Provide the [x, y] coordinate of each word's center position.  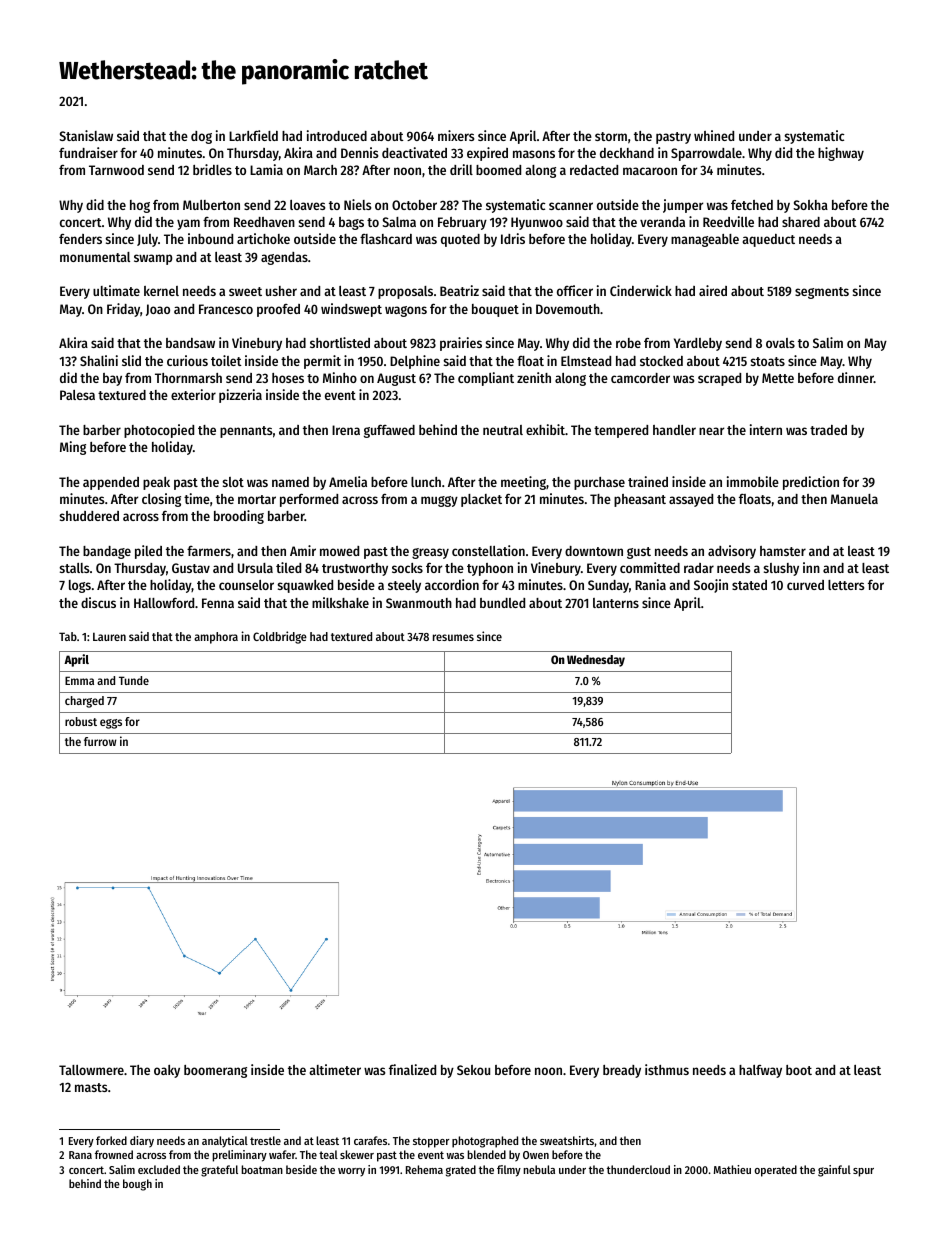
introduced [337, 135]
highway [841, 154]
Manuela [854, 499]
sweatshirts [567, 1140]
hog [140, 206]
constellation [488, 550]
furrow [100, 741]
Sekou [473, 1070]
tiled [288, 567]
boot [799, 1070]
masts [91, 1087]
